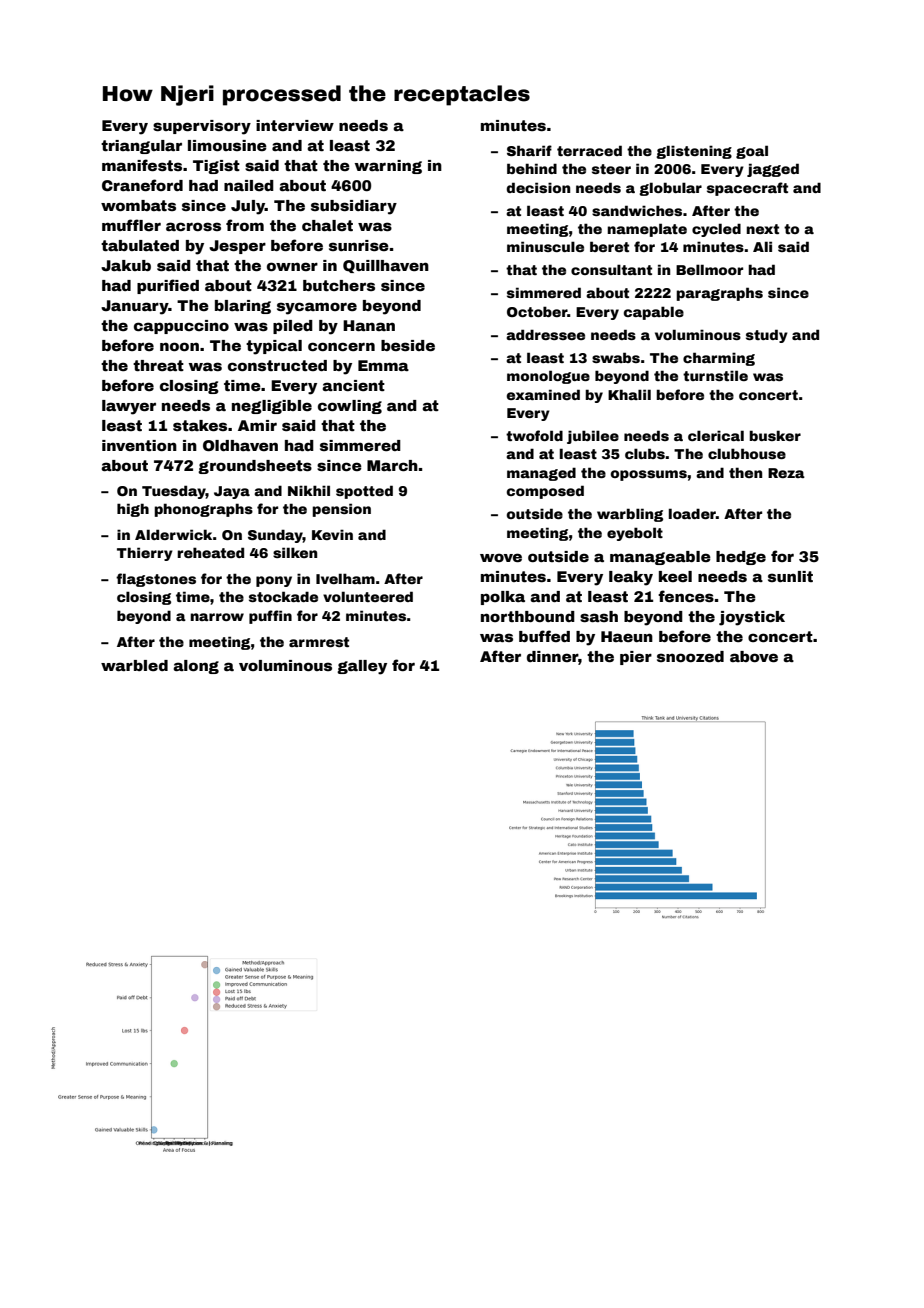 The image size is (924, 1308). I want to click on paragraphs, so click(719, 294).
